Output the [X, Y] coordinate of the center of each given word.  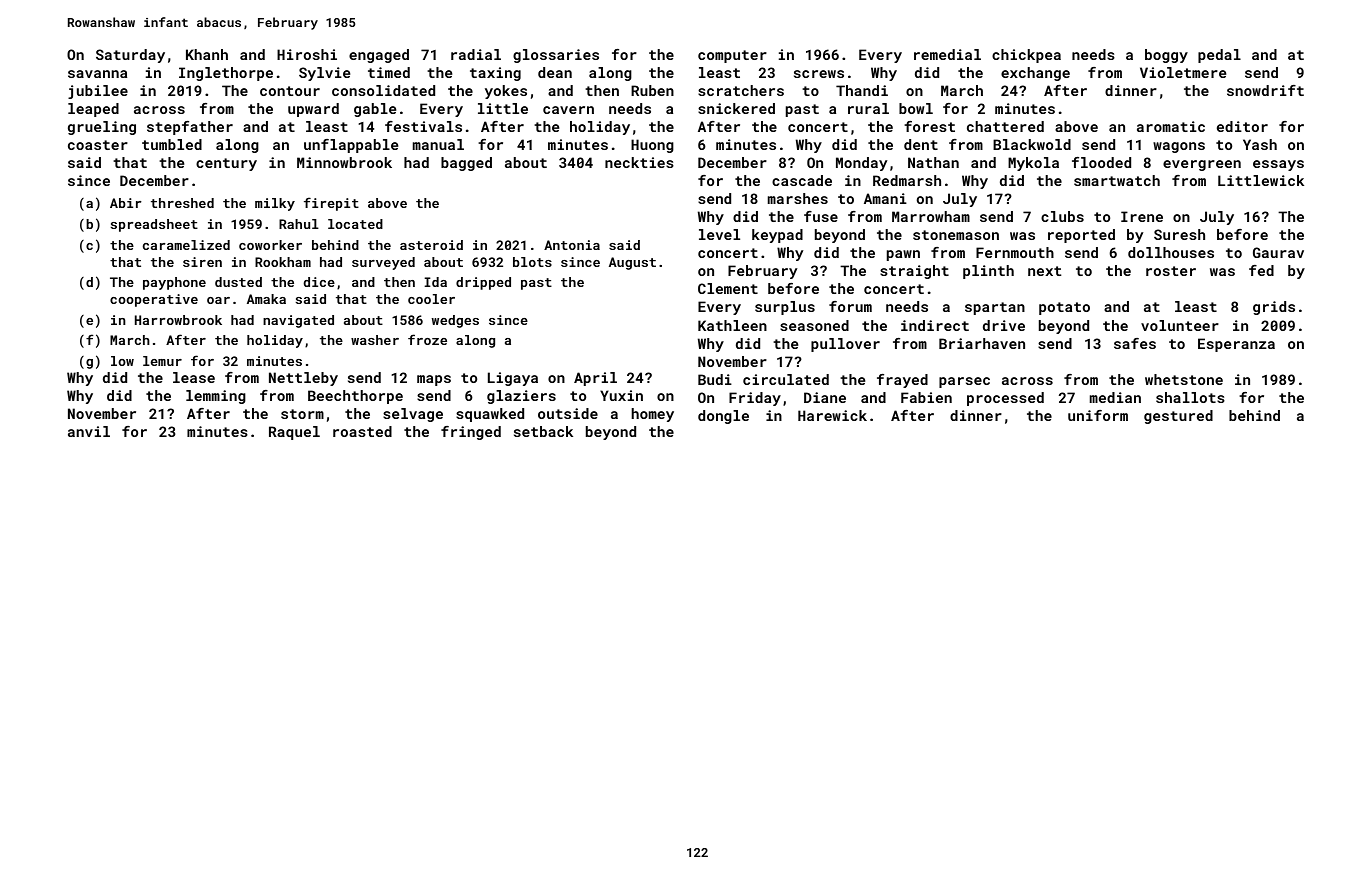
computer [732, 56]
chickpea [1026, 56]
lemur [162, 361]
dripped [483, 283]
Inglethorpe [226, 74]
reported [1081, 236]
